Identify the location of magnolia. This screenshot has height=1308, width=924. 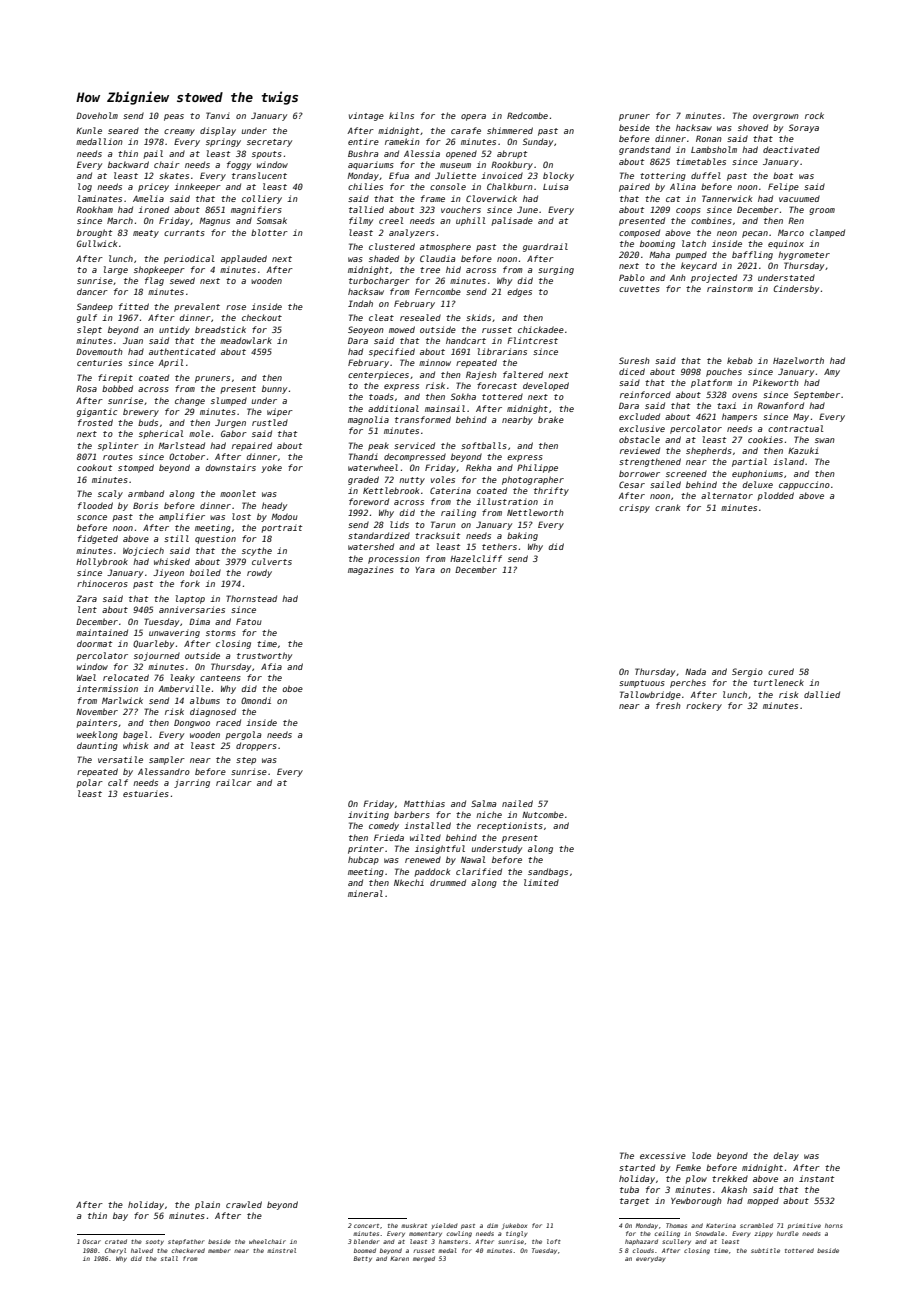
(368, 420).
